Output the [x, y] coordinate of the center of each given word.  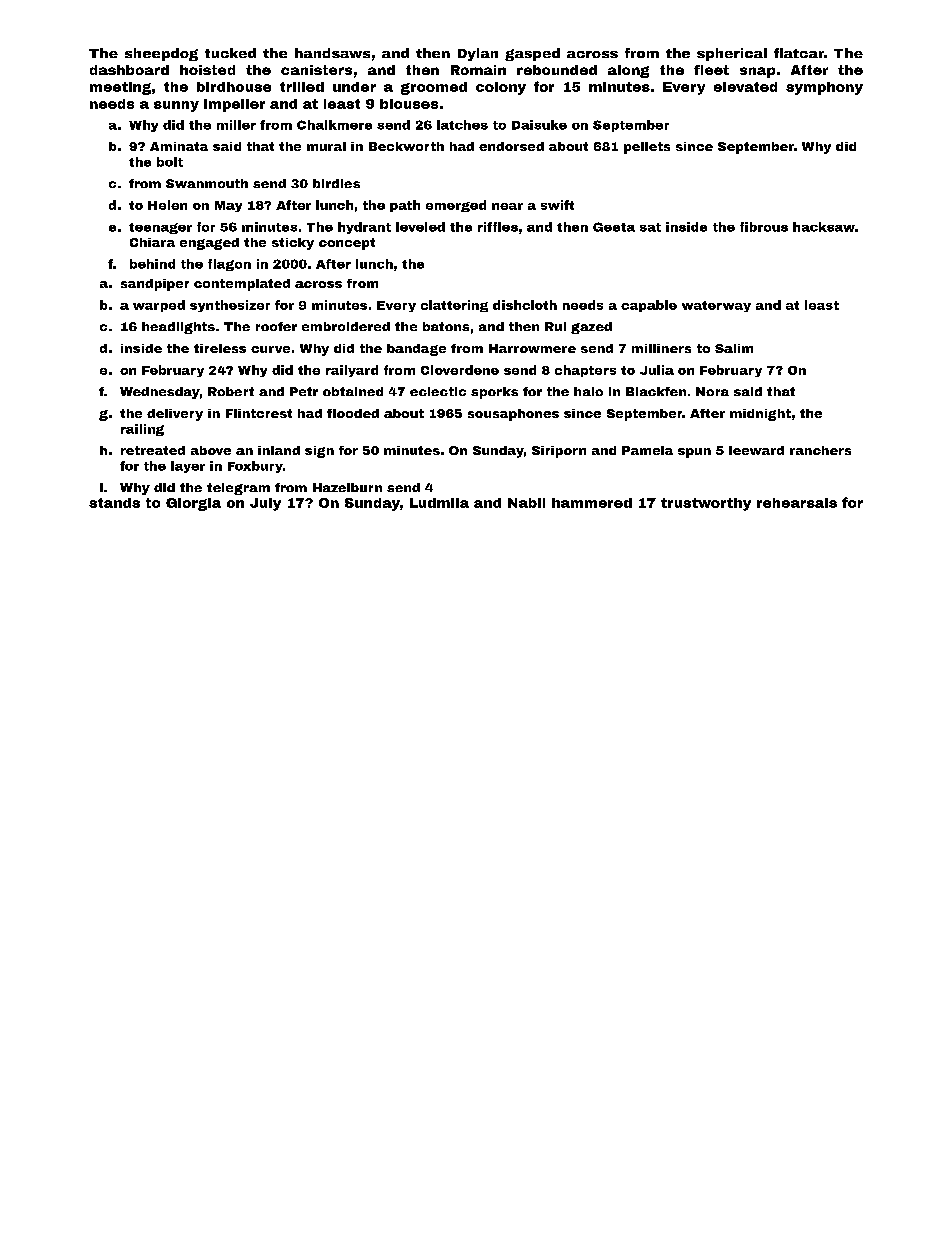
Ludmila [439, 503]
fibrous [764, 227]
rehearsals [797, 503]
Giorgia [193, 504]
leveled [420, 227]
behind [152, 264]
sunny [176, 106]
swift [557, 205]
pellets [647, 148]
